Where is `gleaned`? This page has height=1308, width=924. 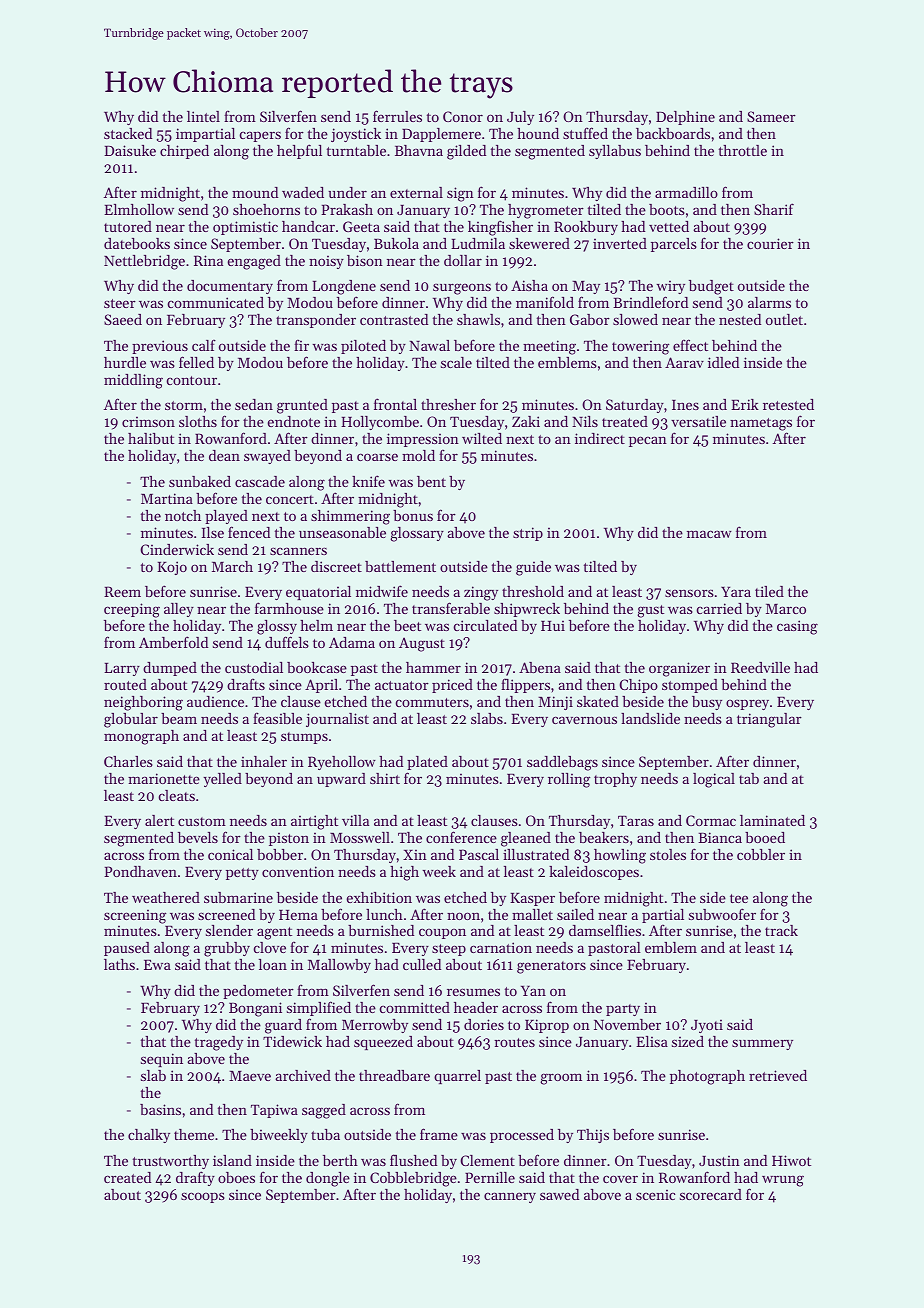
gleaned is located at coordinates (526, 839).
